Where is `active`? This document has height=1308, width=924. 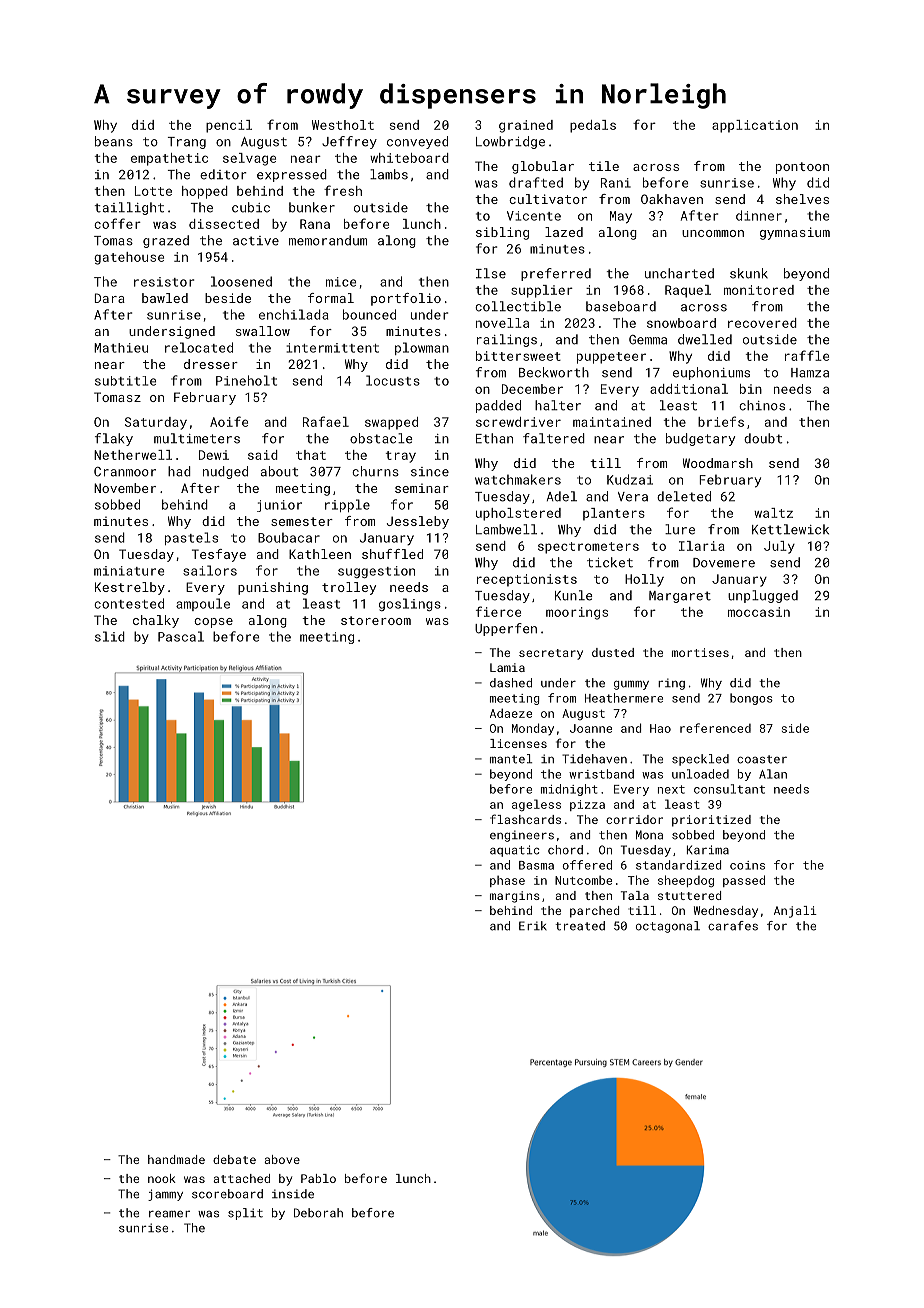 active is located at coordinates (256, 241).
